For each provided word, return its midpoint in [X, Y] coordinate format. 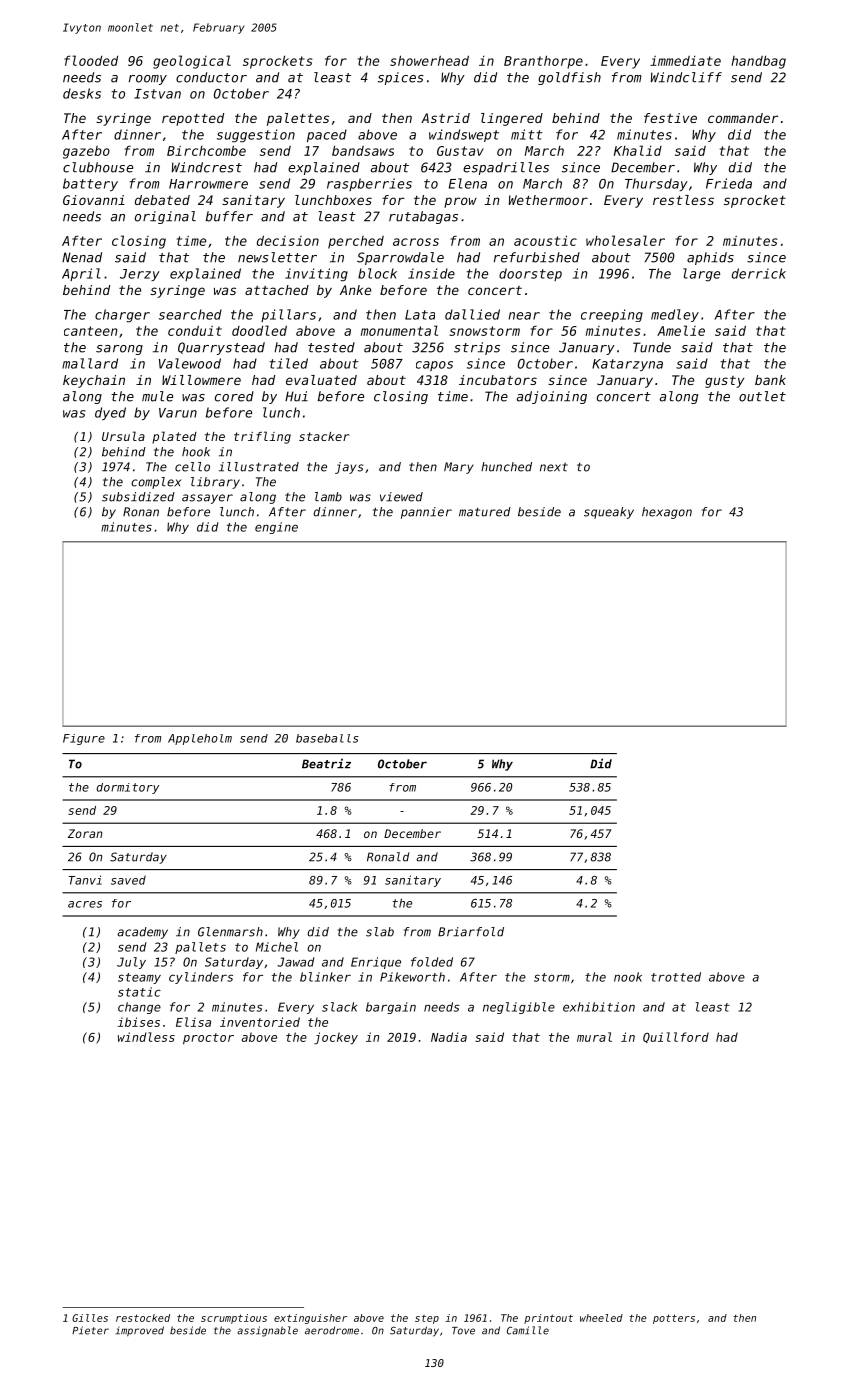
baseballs [327, 738]
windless [146, 1037]
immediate [685, 61]
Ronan [141, 512]
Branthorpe [543, 62]
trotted [676, 977]
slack [339, 1007]
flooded [91, 60]
